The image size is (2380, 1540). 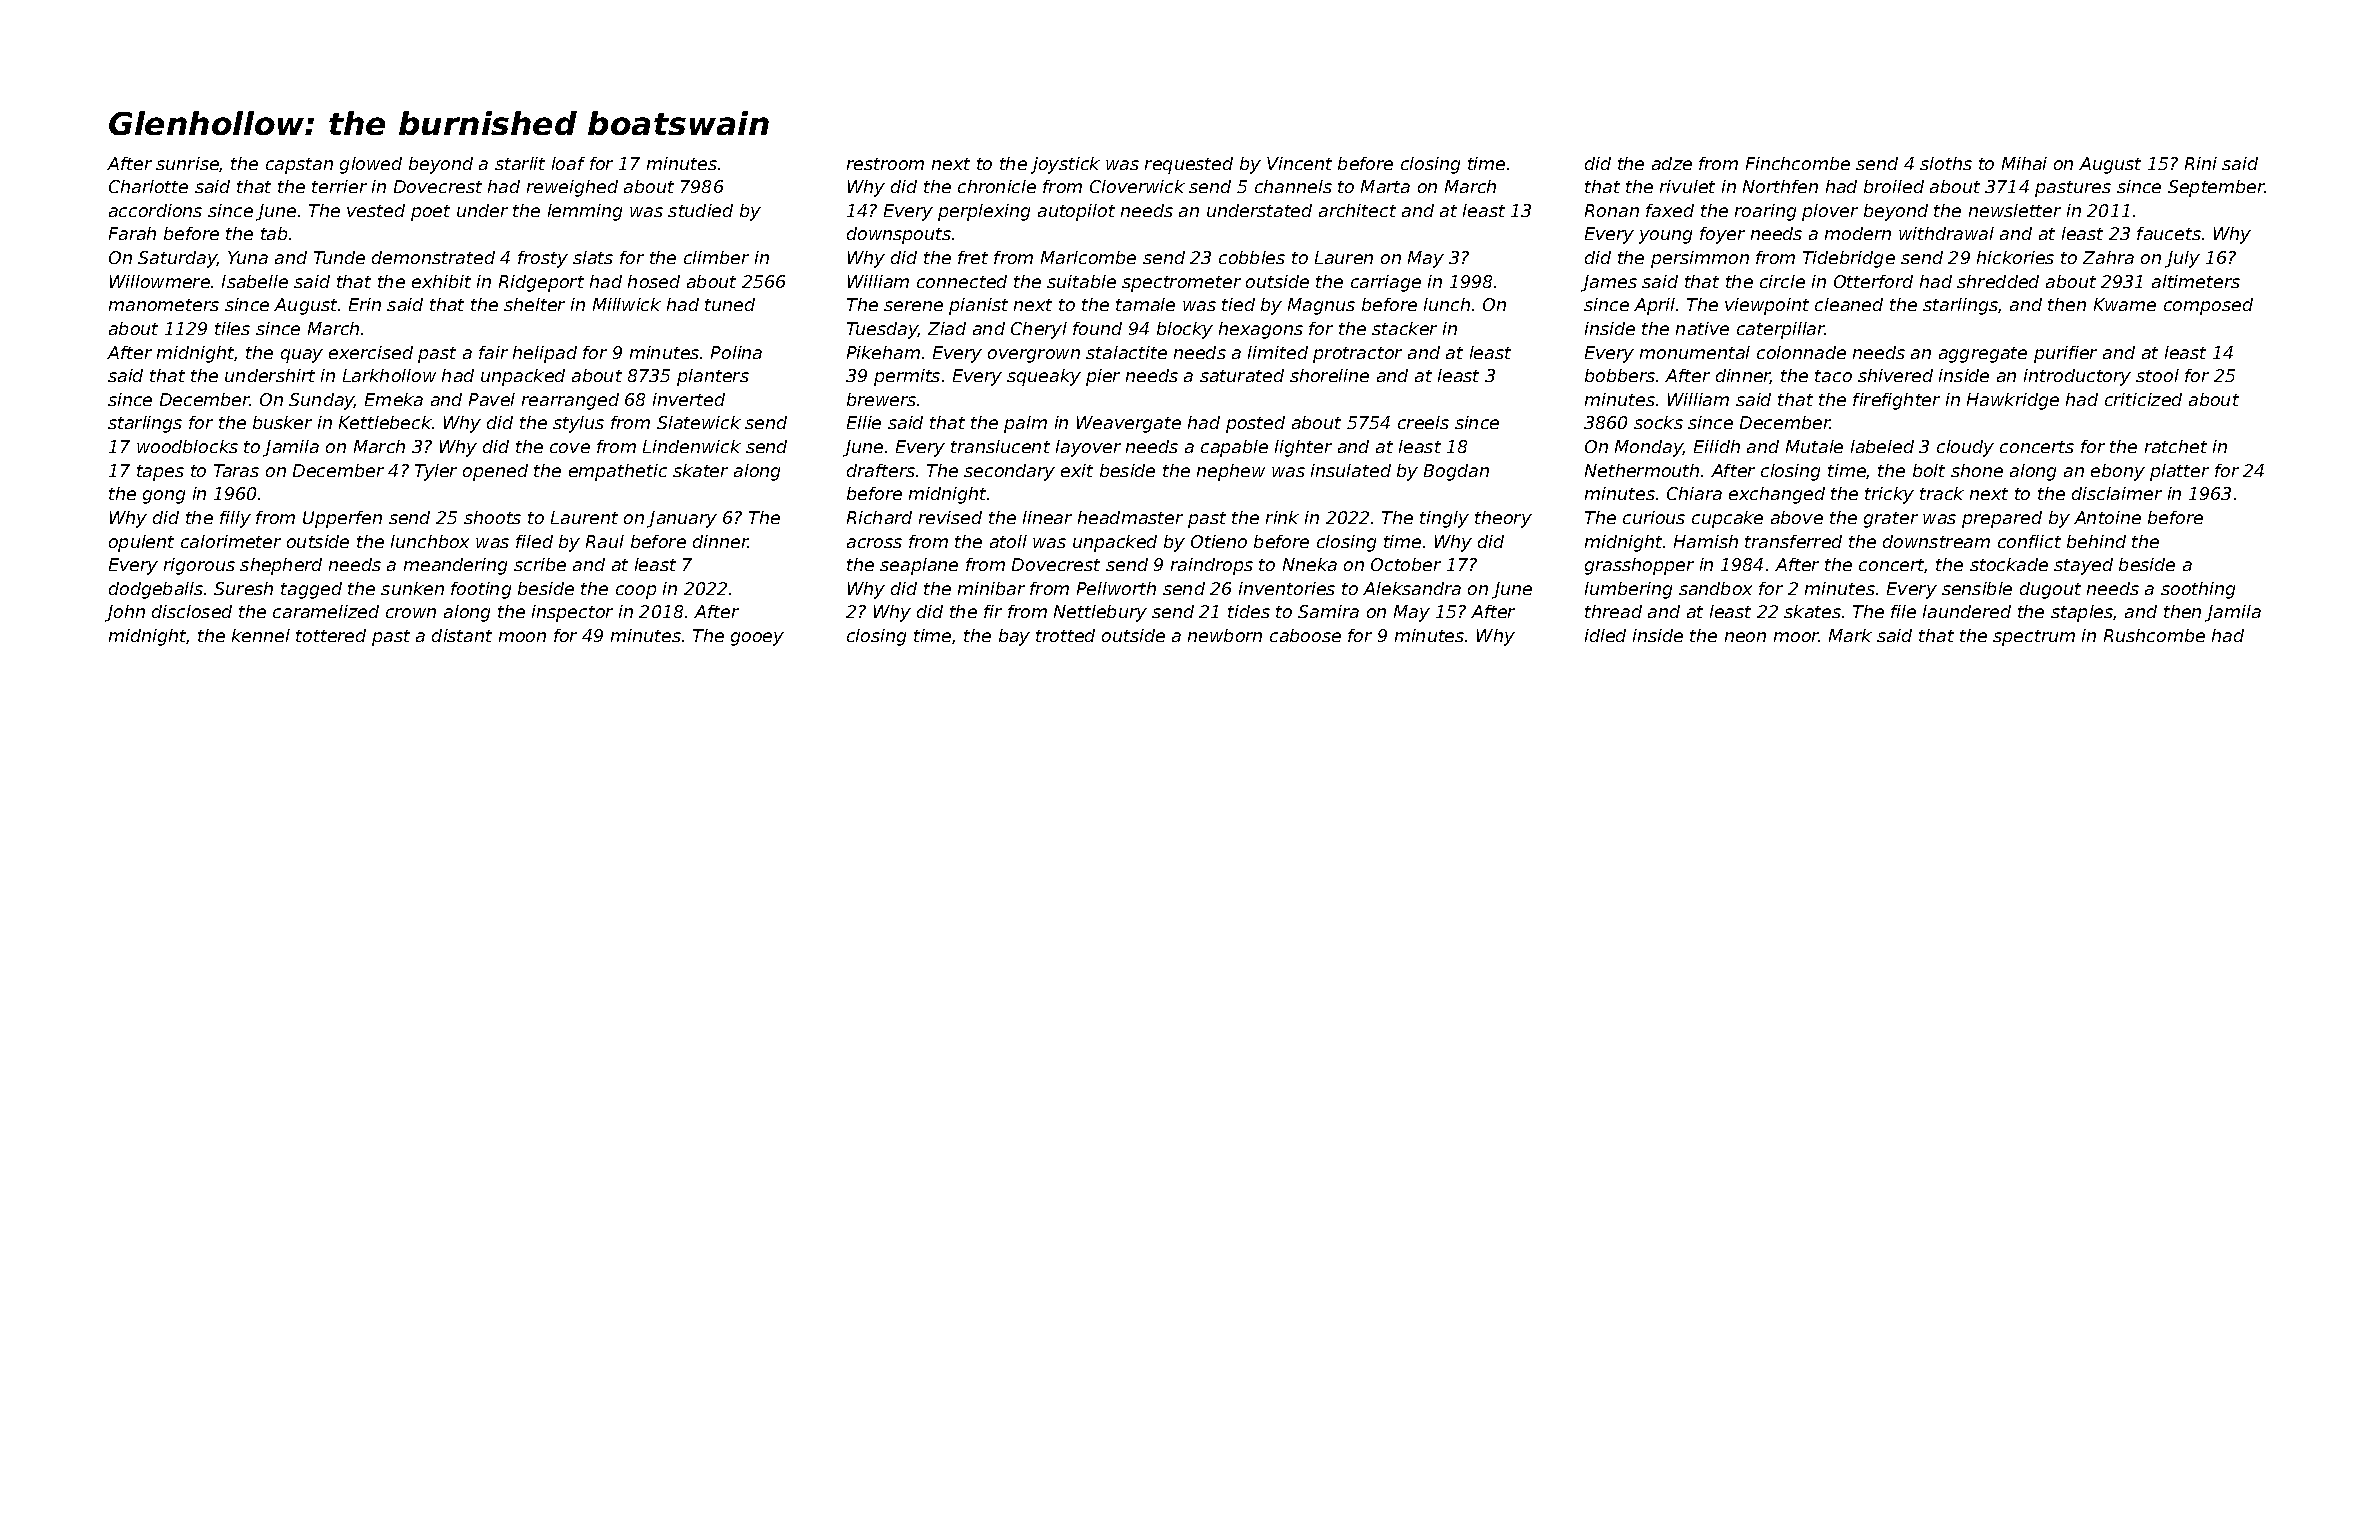 What do you see at coordinates (1357, 210) in the screenshot?
I see `architect` at bounding box center [1357, 210].
